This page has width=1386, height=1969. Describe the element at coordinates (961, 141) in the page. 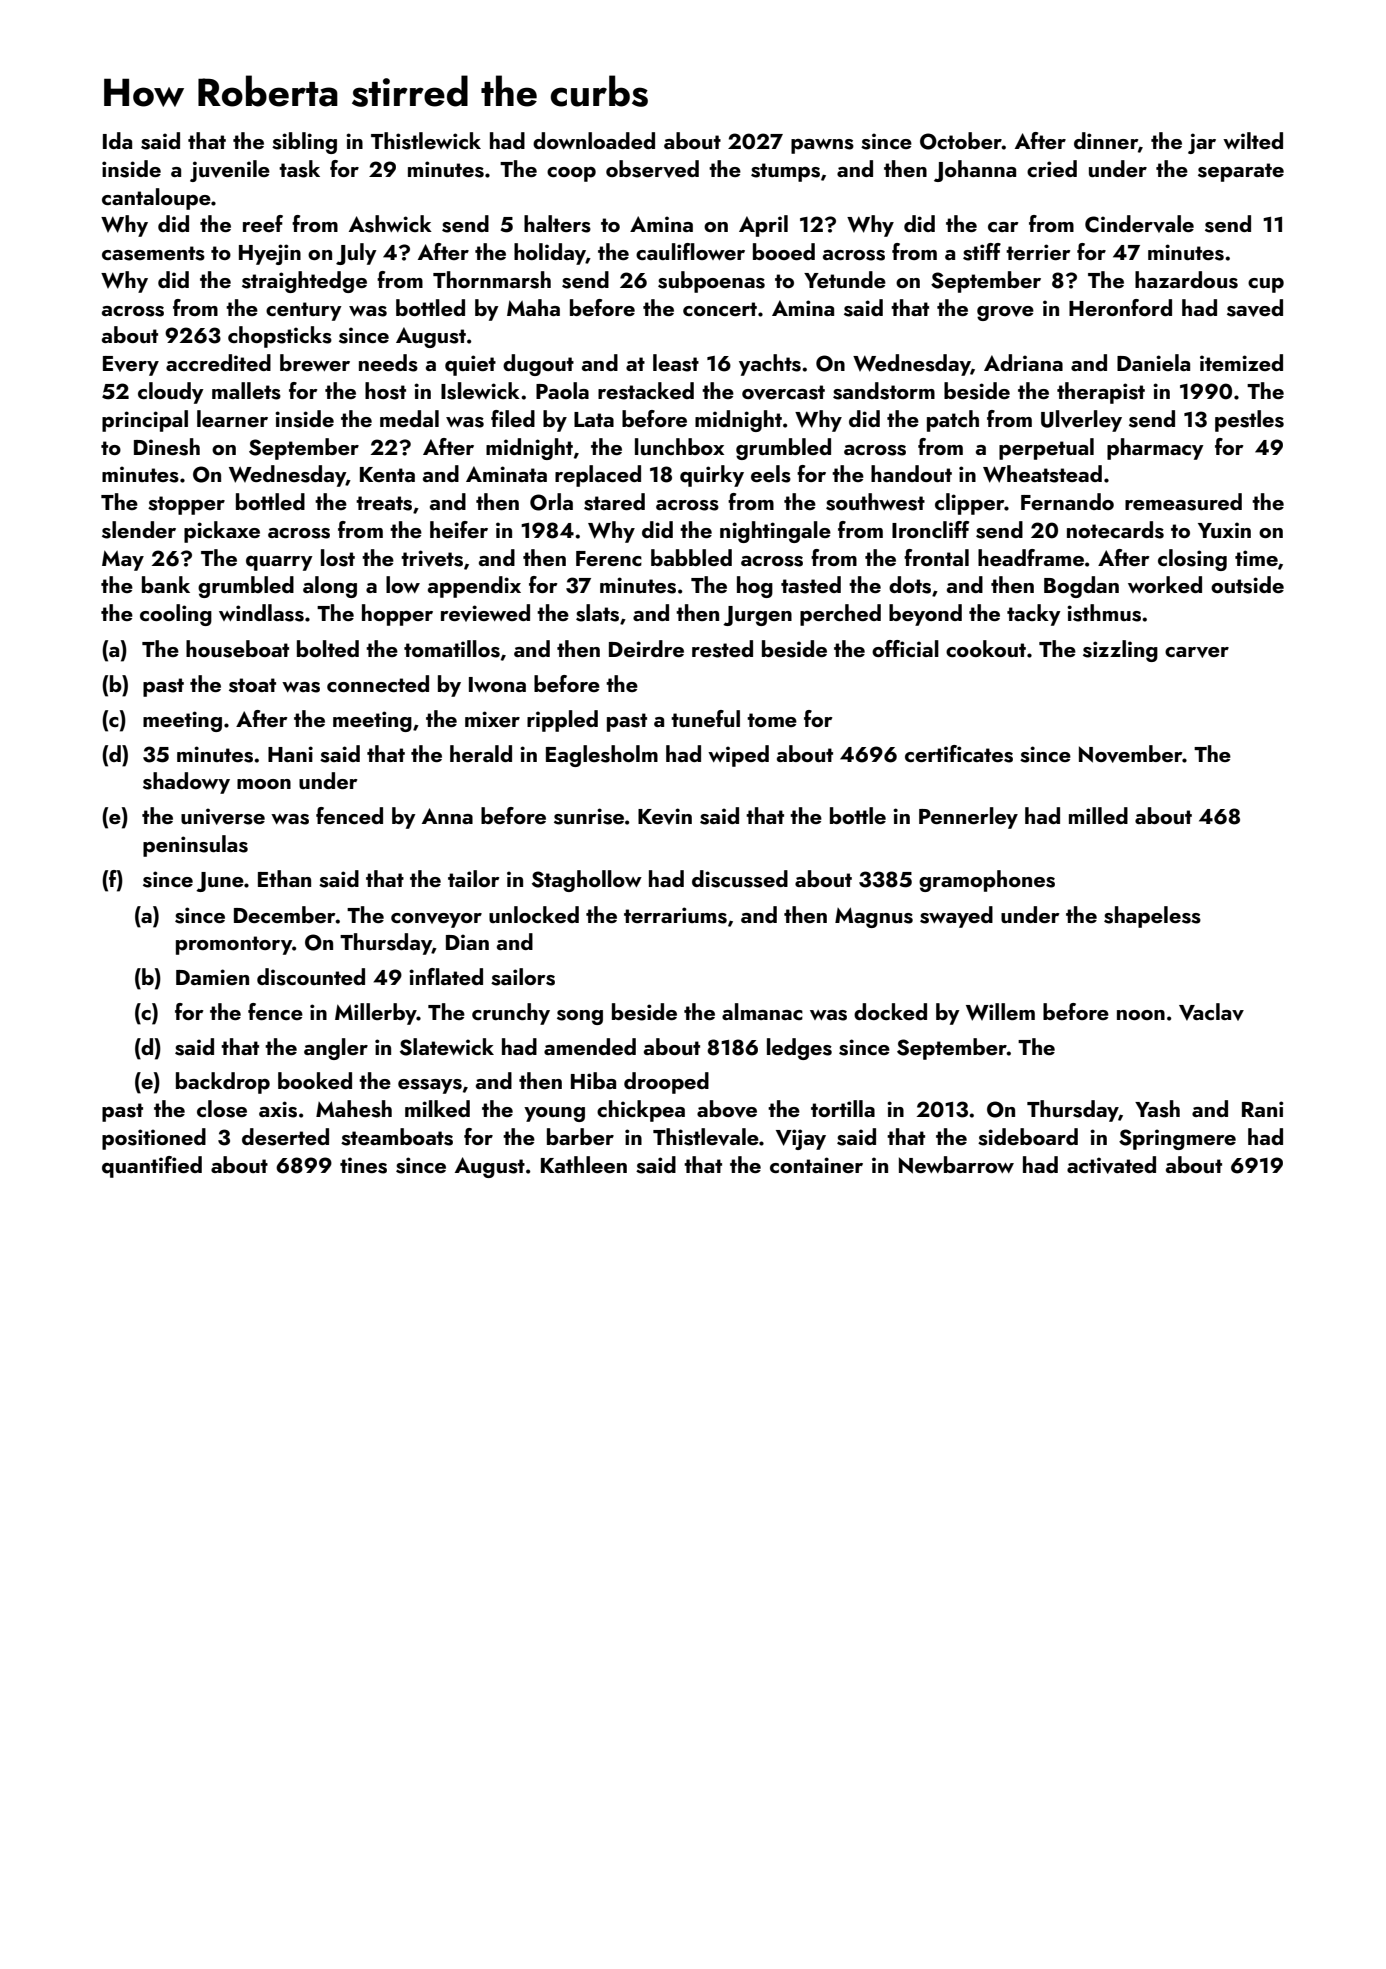

I see `October` at that location.
